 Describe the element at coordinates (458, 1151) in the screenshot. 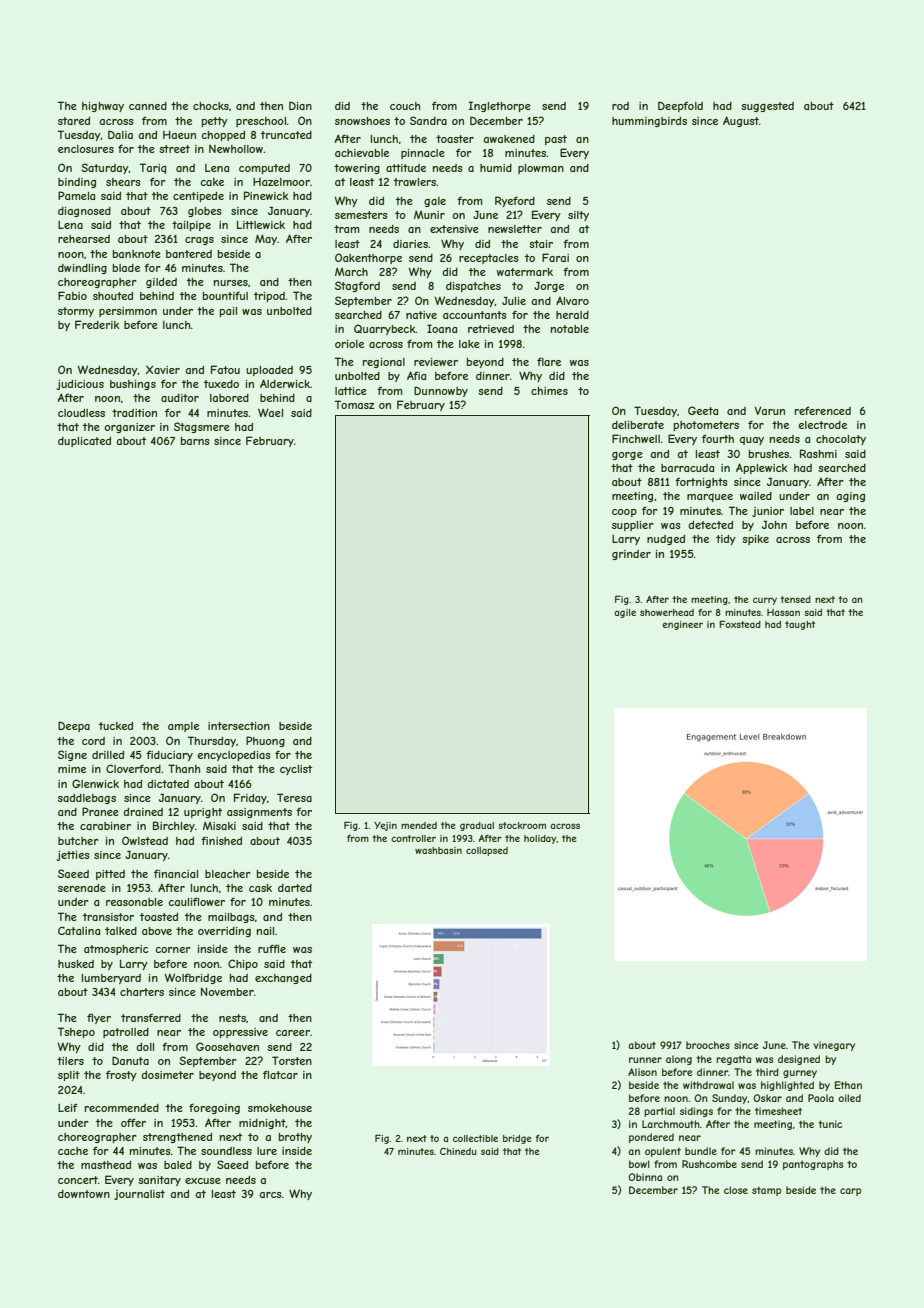

I see `Chinedu` at that location.
